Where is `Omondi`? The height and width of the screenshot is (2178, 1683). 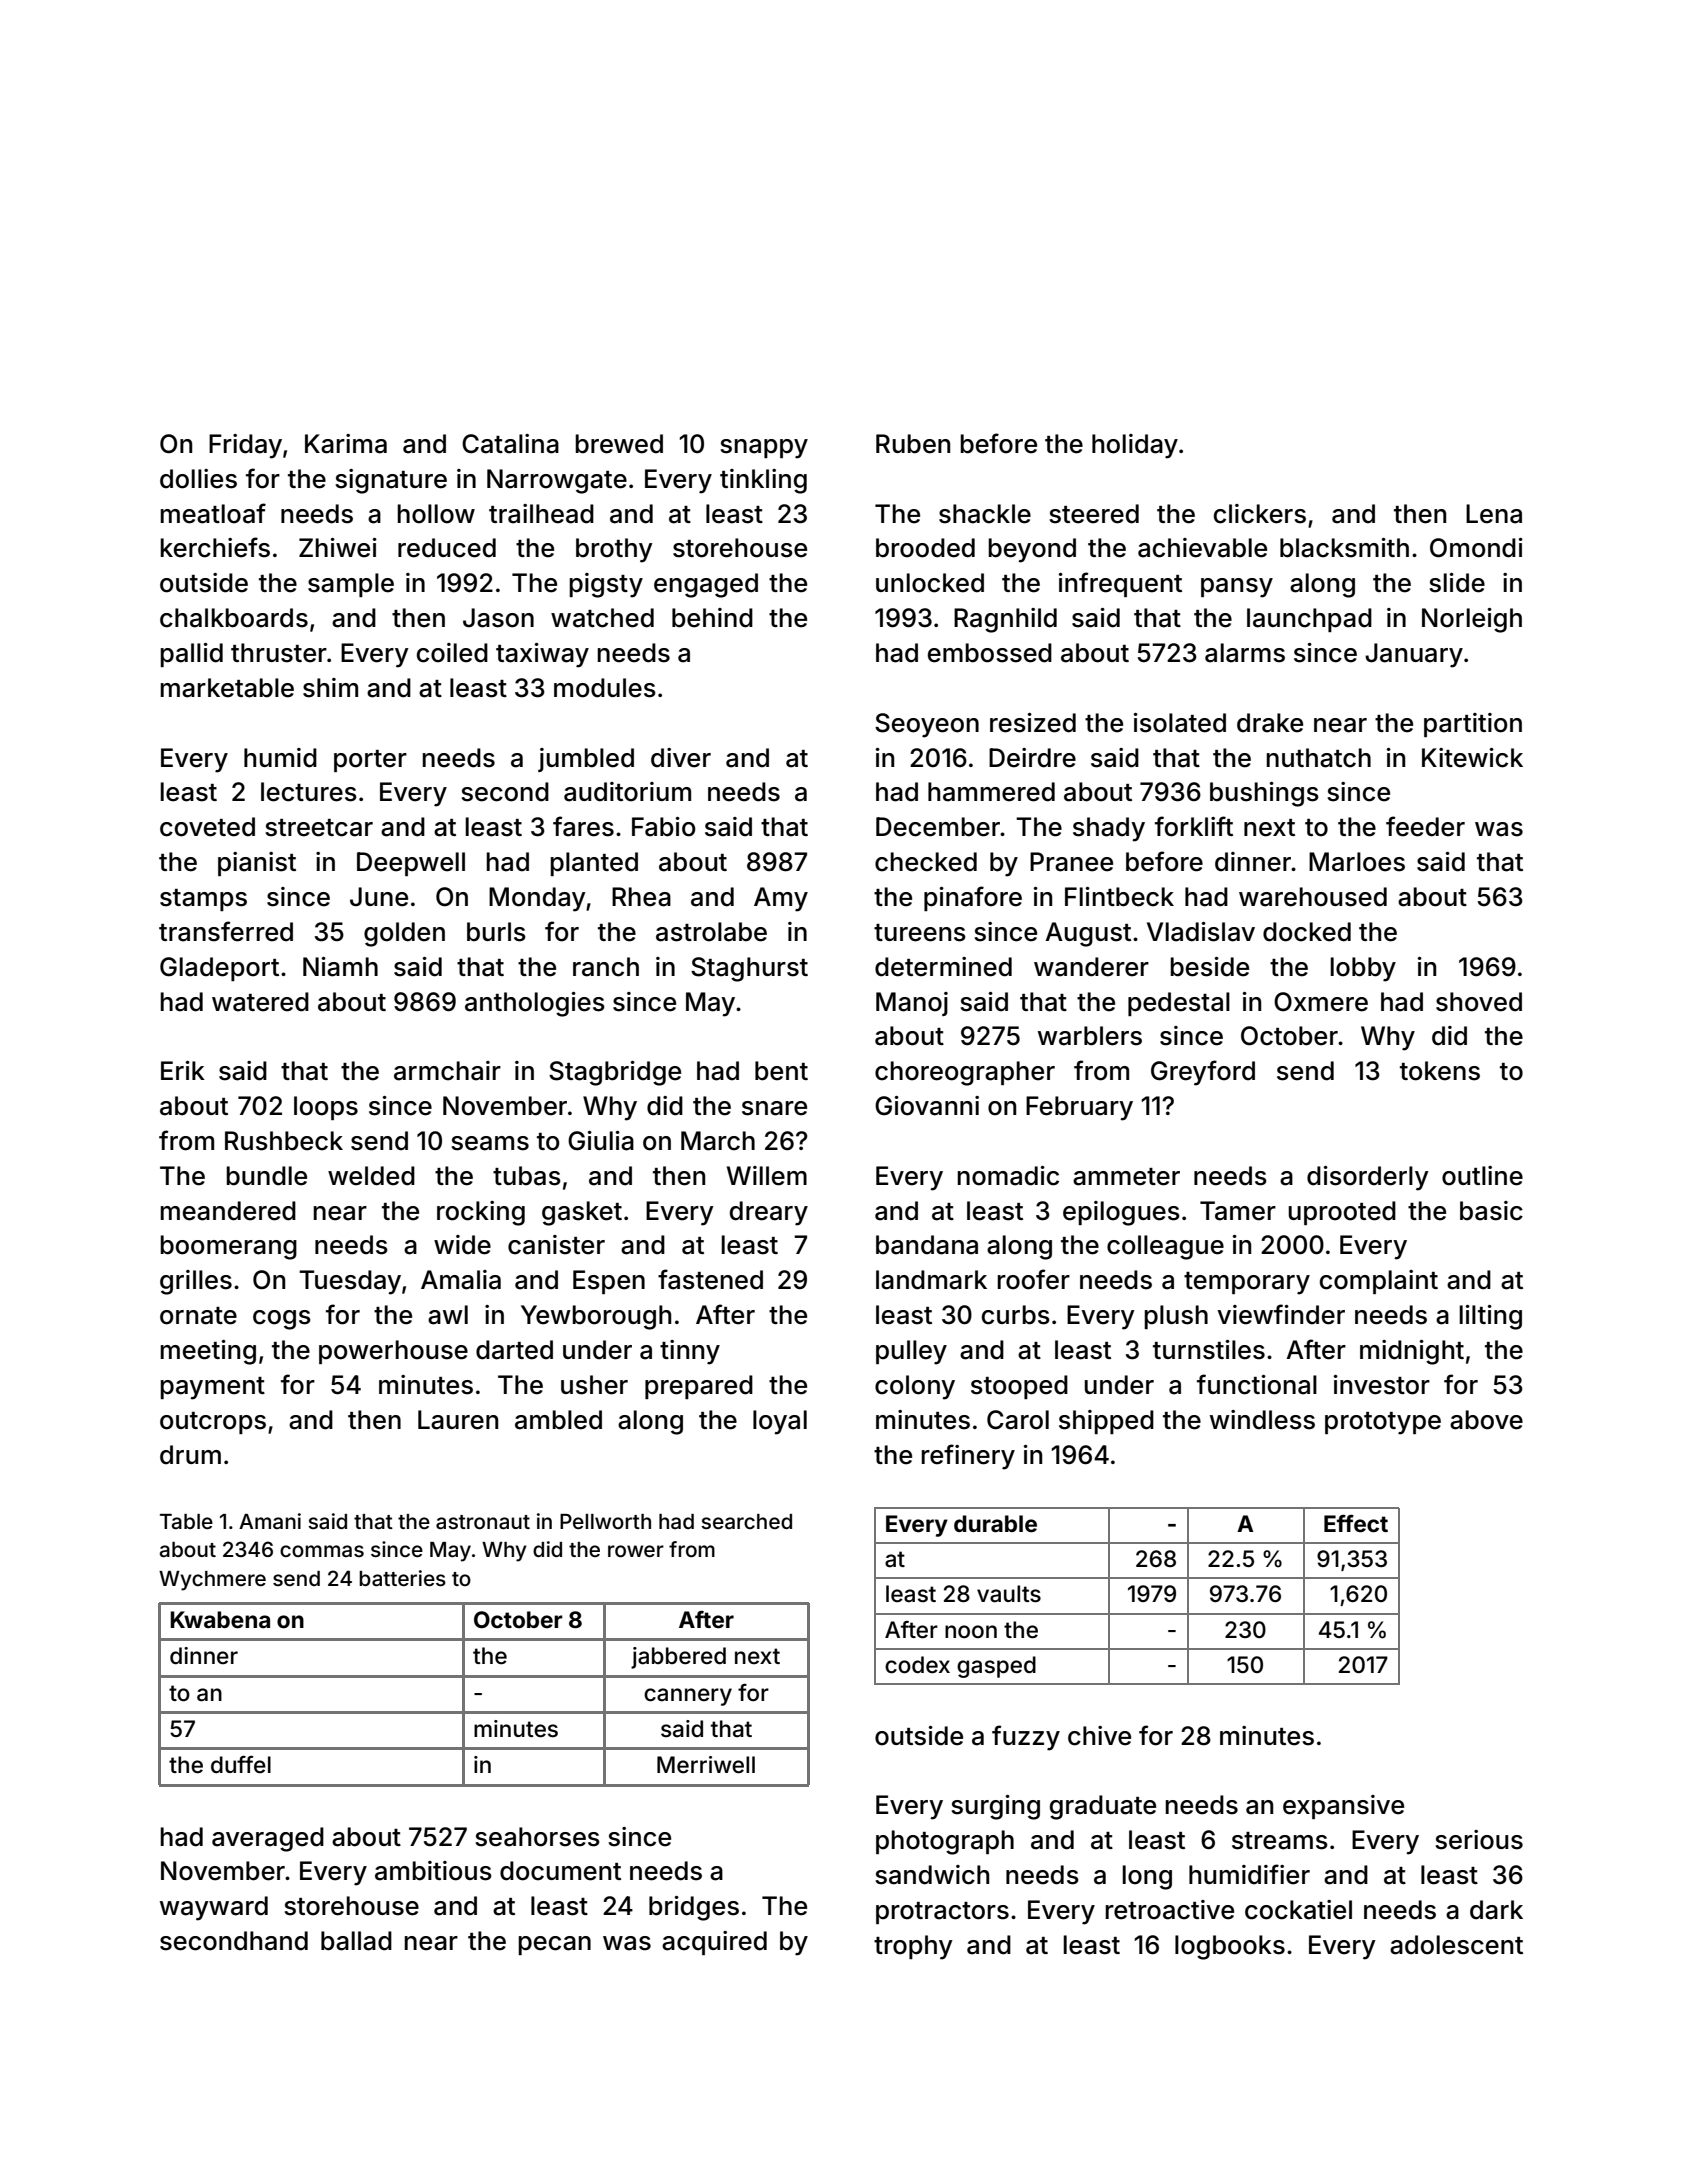 Omondi is located at coordinates (1476, 548).
